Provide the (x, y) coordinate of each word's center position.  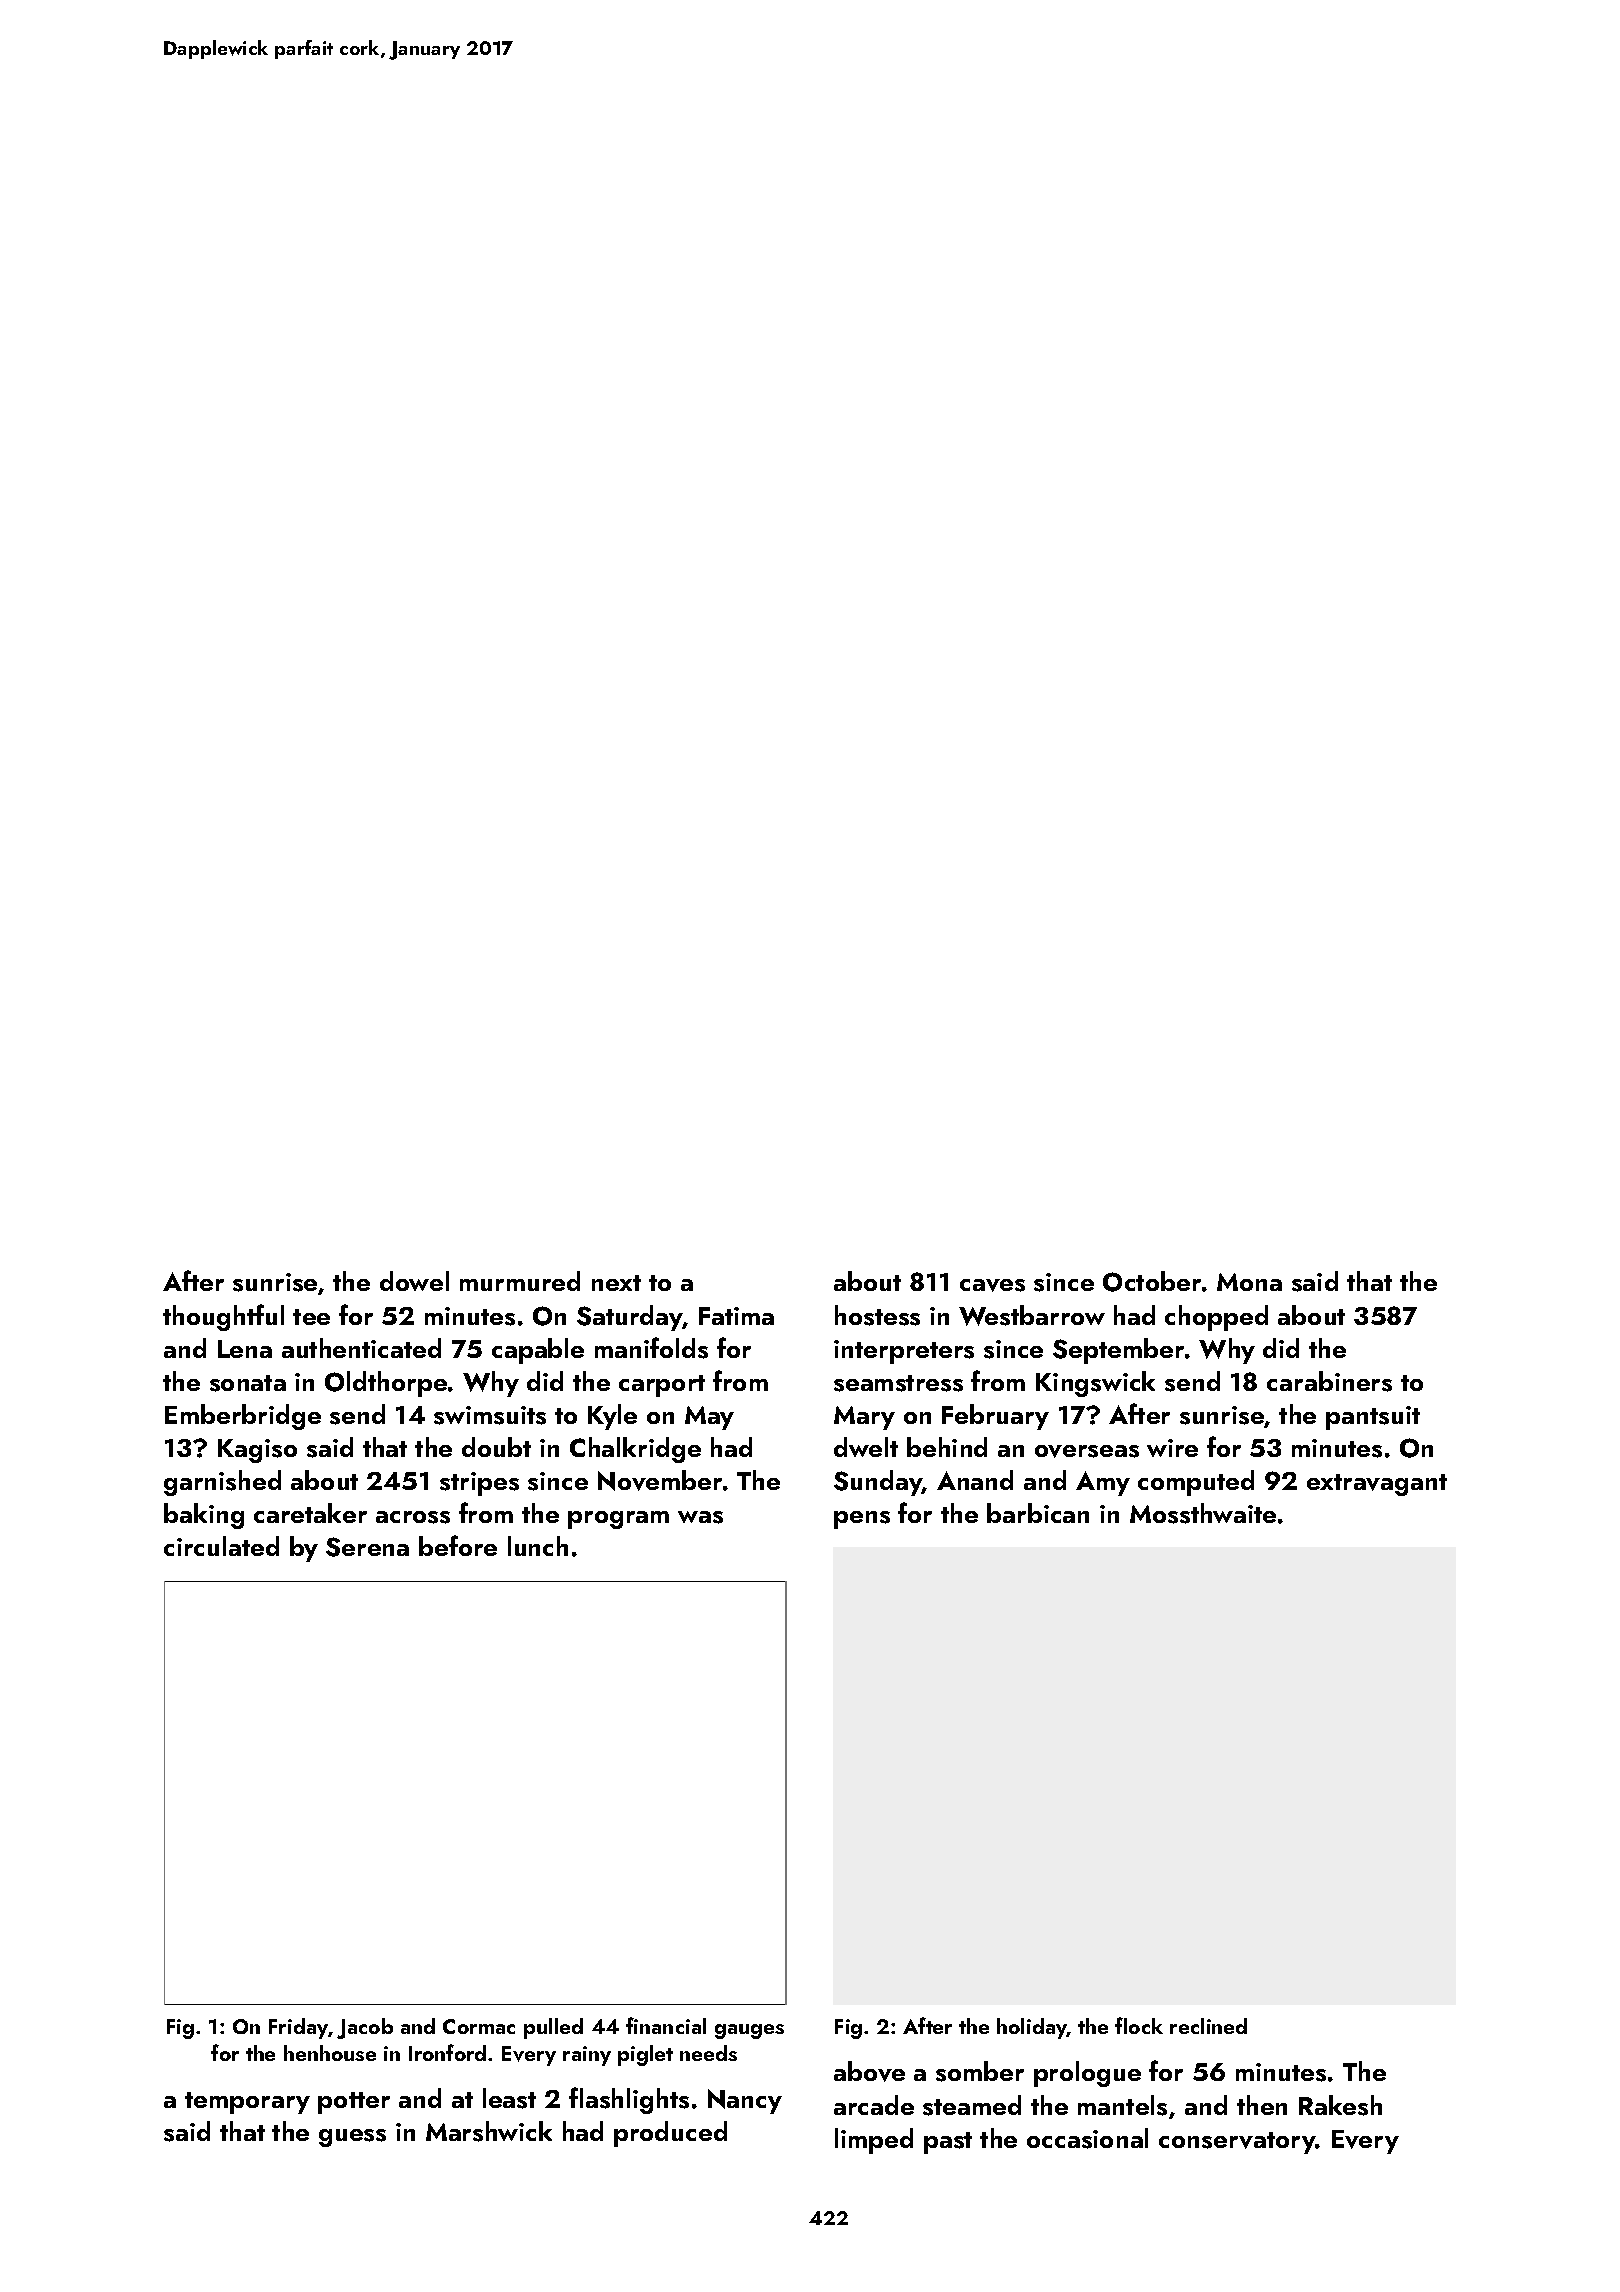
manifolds (651, 1348)
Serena (367, 1547)
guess (352, 2138)
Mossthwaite (1203, 1513)
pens (862, 1520)
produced (670, 2134)
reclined (1208, 2026)
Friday (298, 2028)
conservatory (1237, 2143)
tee (311, 1317)
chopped (1216, 1318)
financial (666, 2025)
